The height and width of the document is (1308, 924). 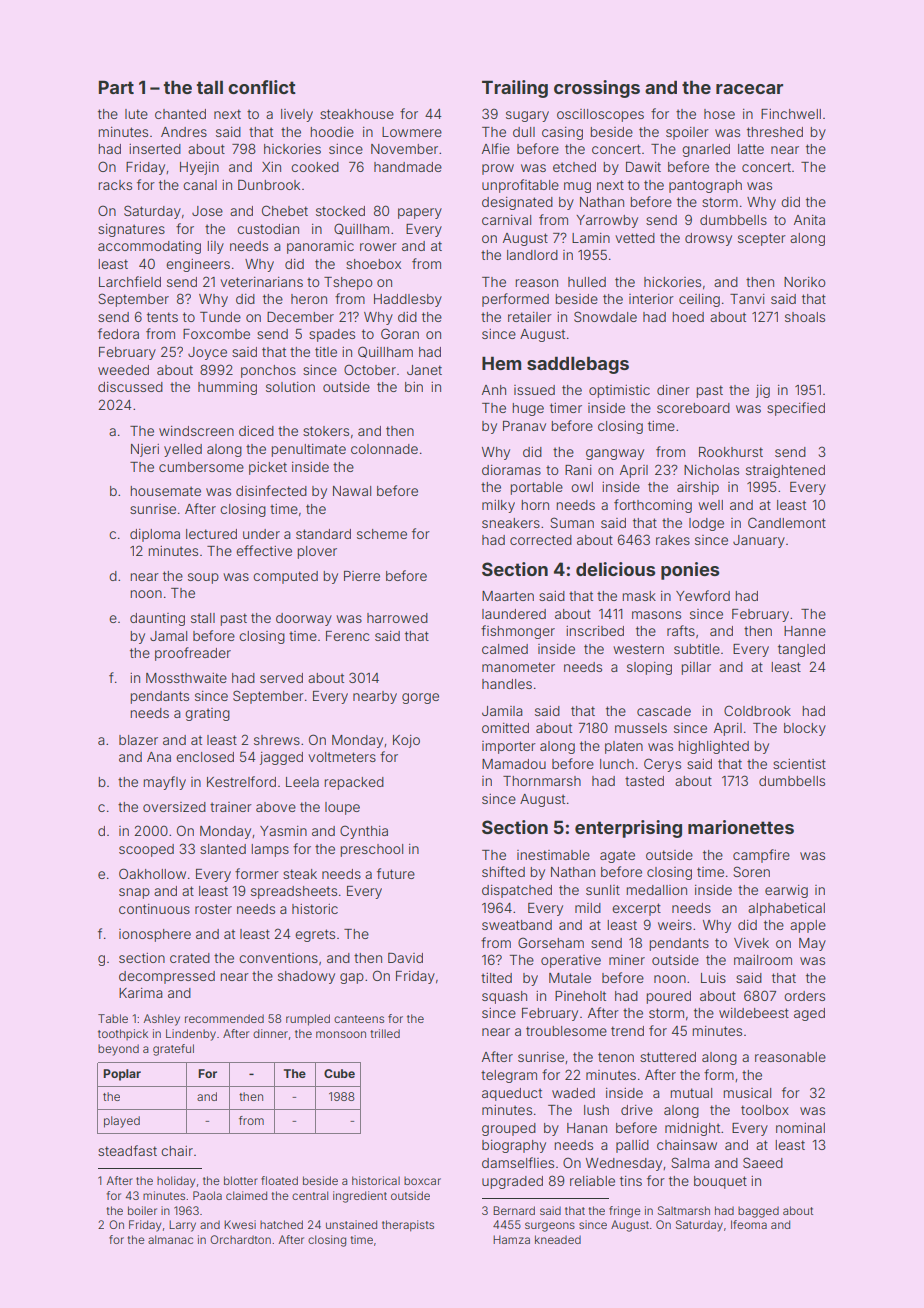 What do you see at coordinates (408, 300) in the document?
I see `Haddlesby` at bounding box center [408, 300].
